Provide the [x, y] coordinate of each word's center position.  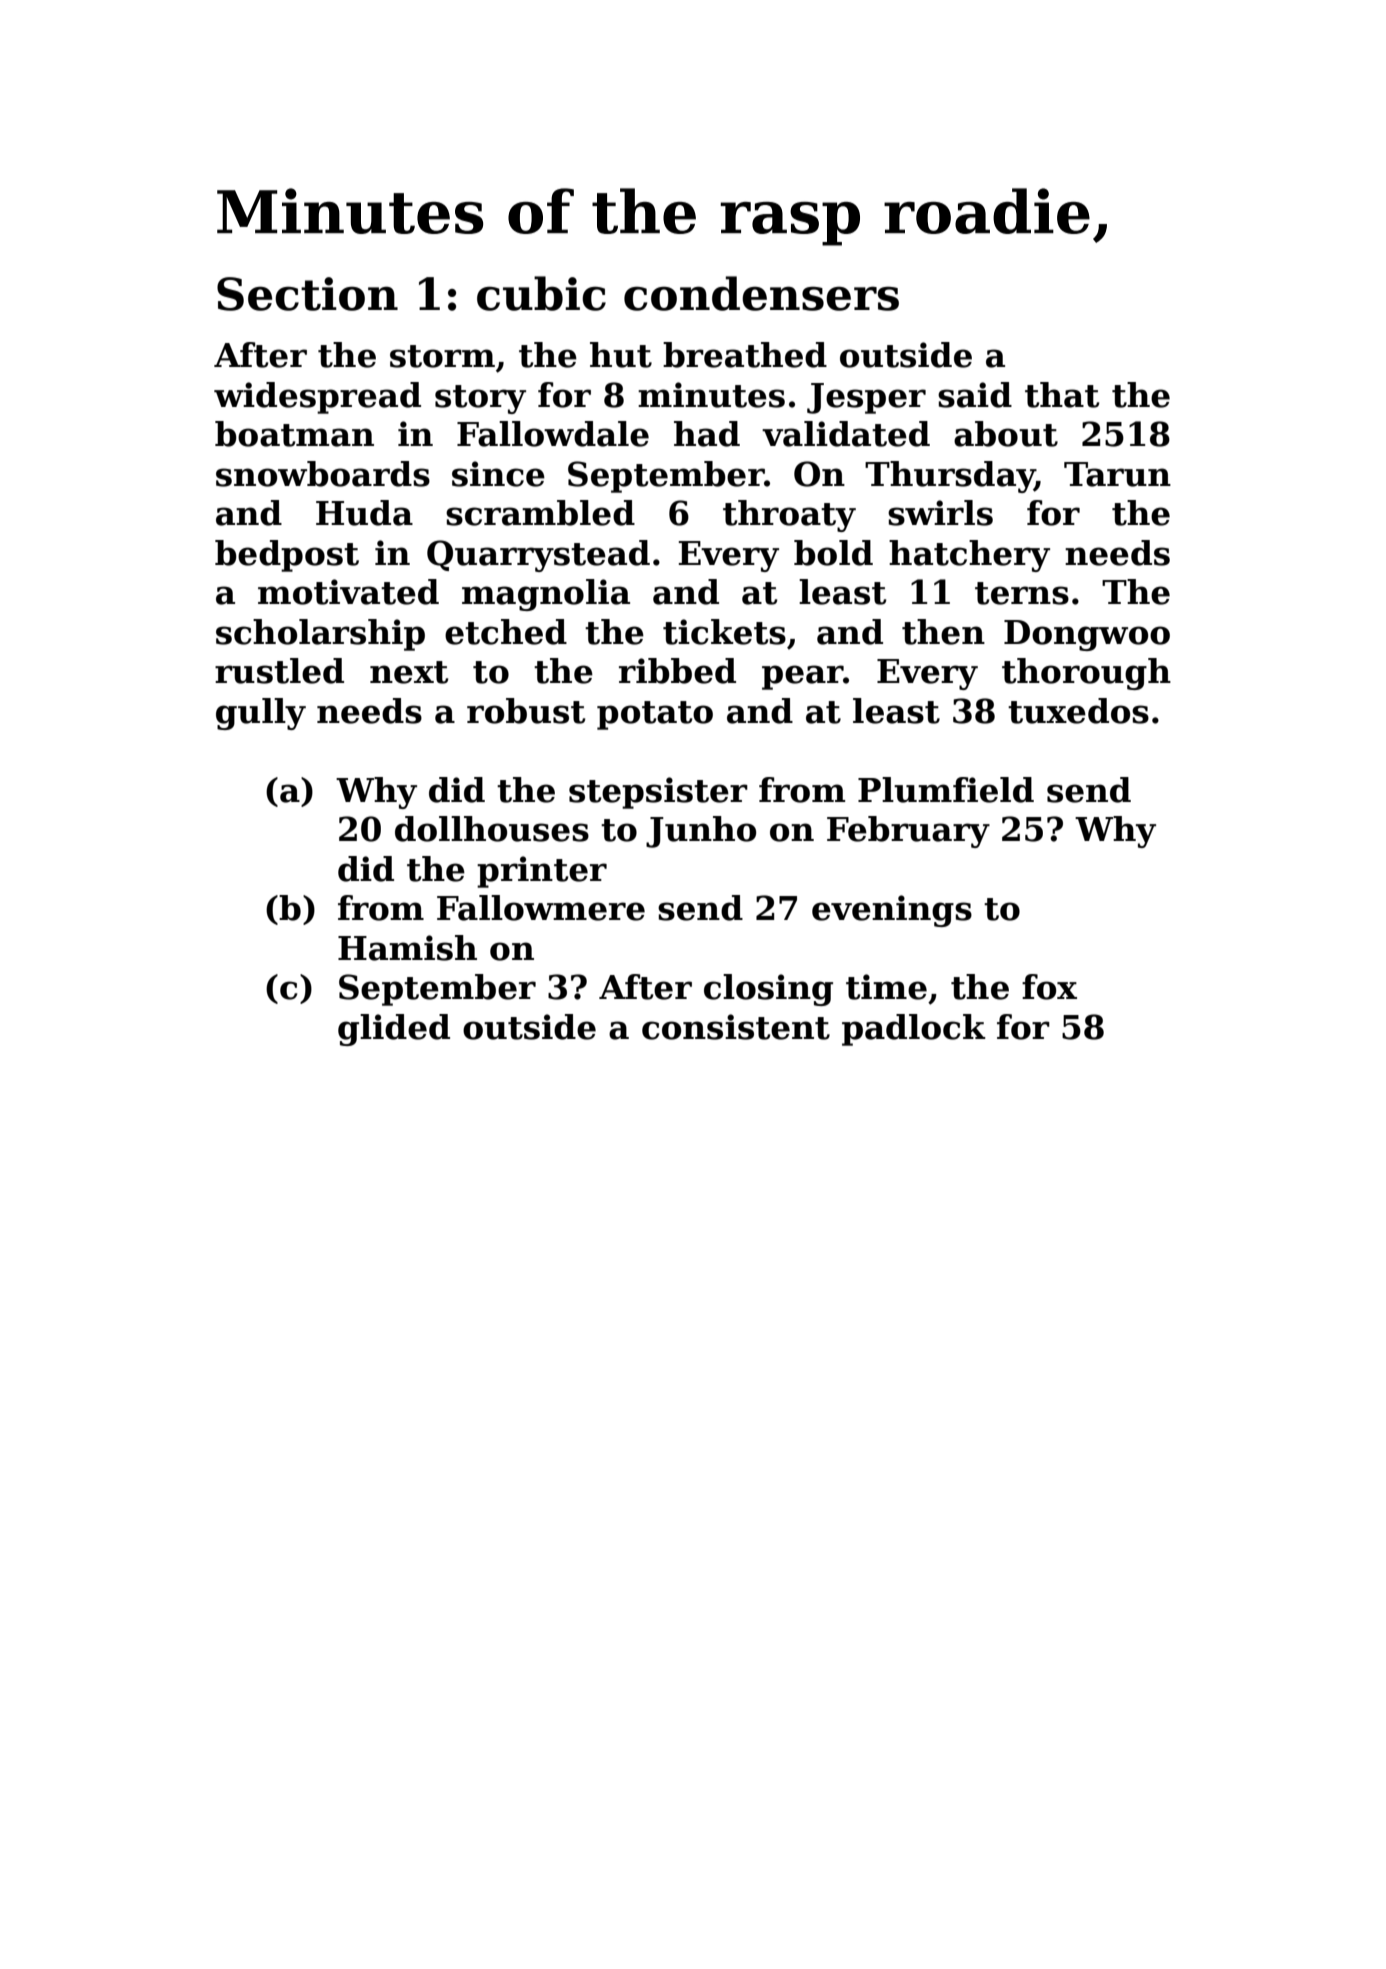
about [1006, 434]
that [1062, 395]
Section [307, 294]
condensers [761, 293]
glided [394, 1030]
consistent [736, 1027]
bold [833, 553]
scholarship [320, 635]
